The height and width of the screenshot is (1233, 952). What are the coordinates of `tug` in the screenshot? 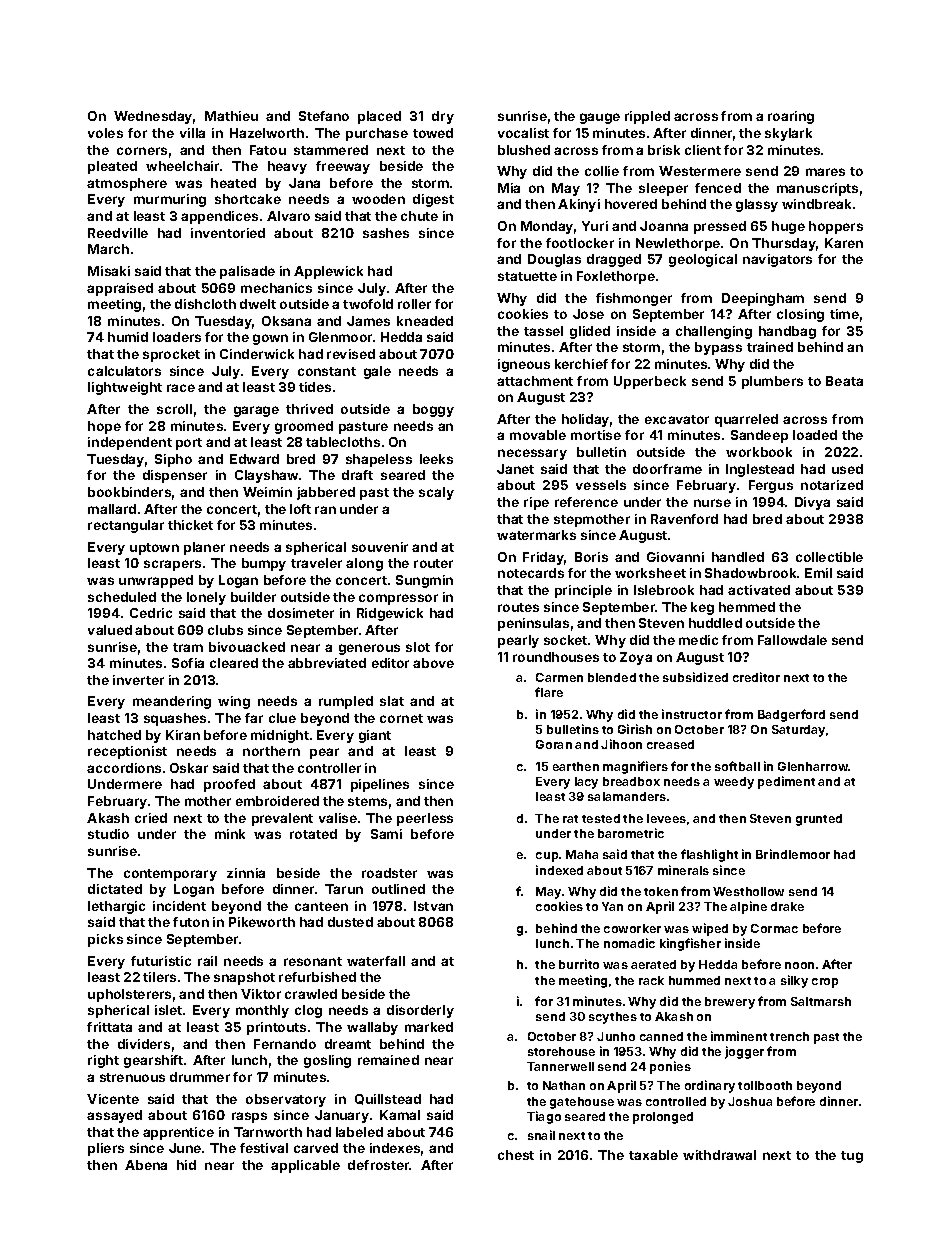 It's located at (852, 1157).
